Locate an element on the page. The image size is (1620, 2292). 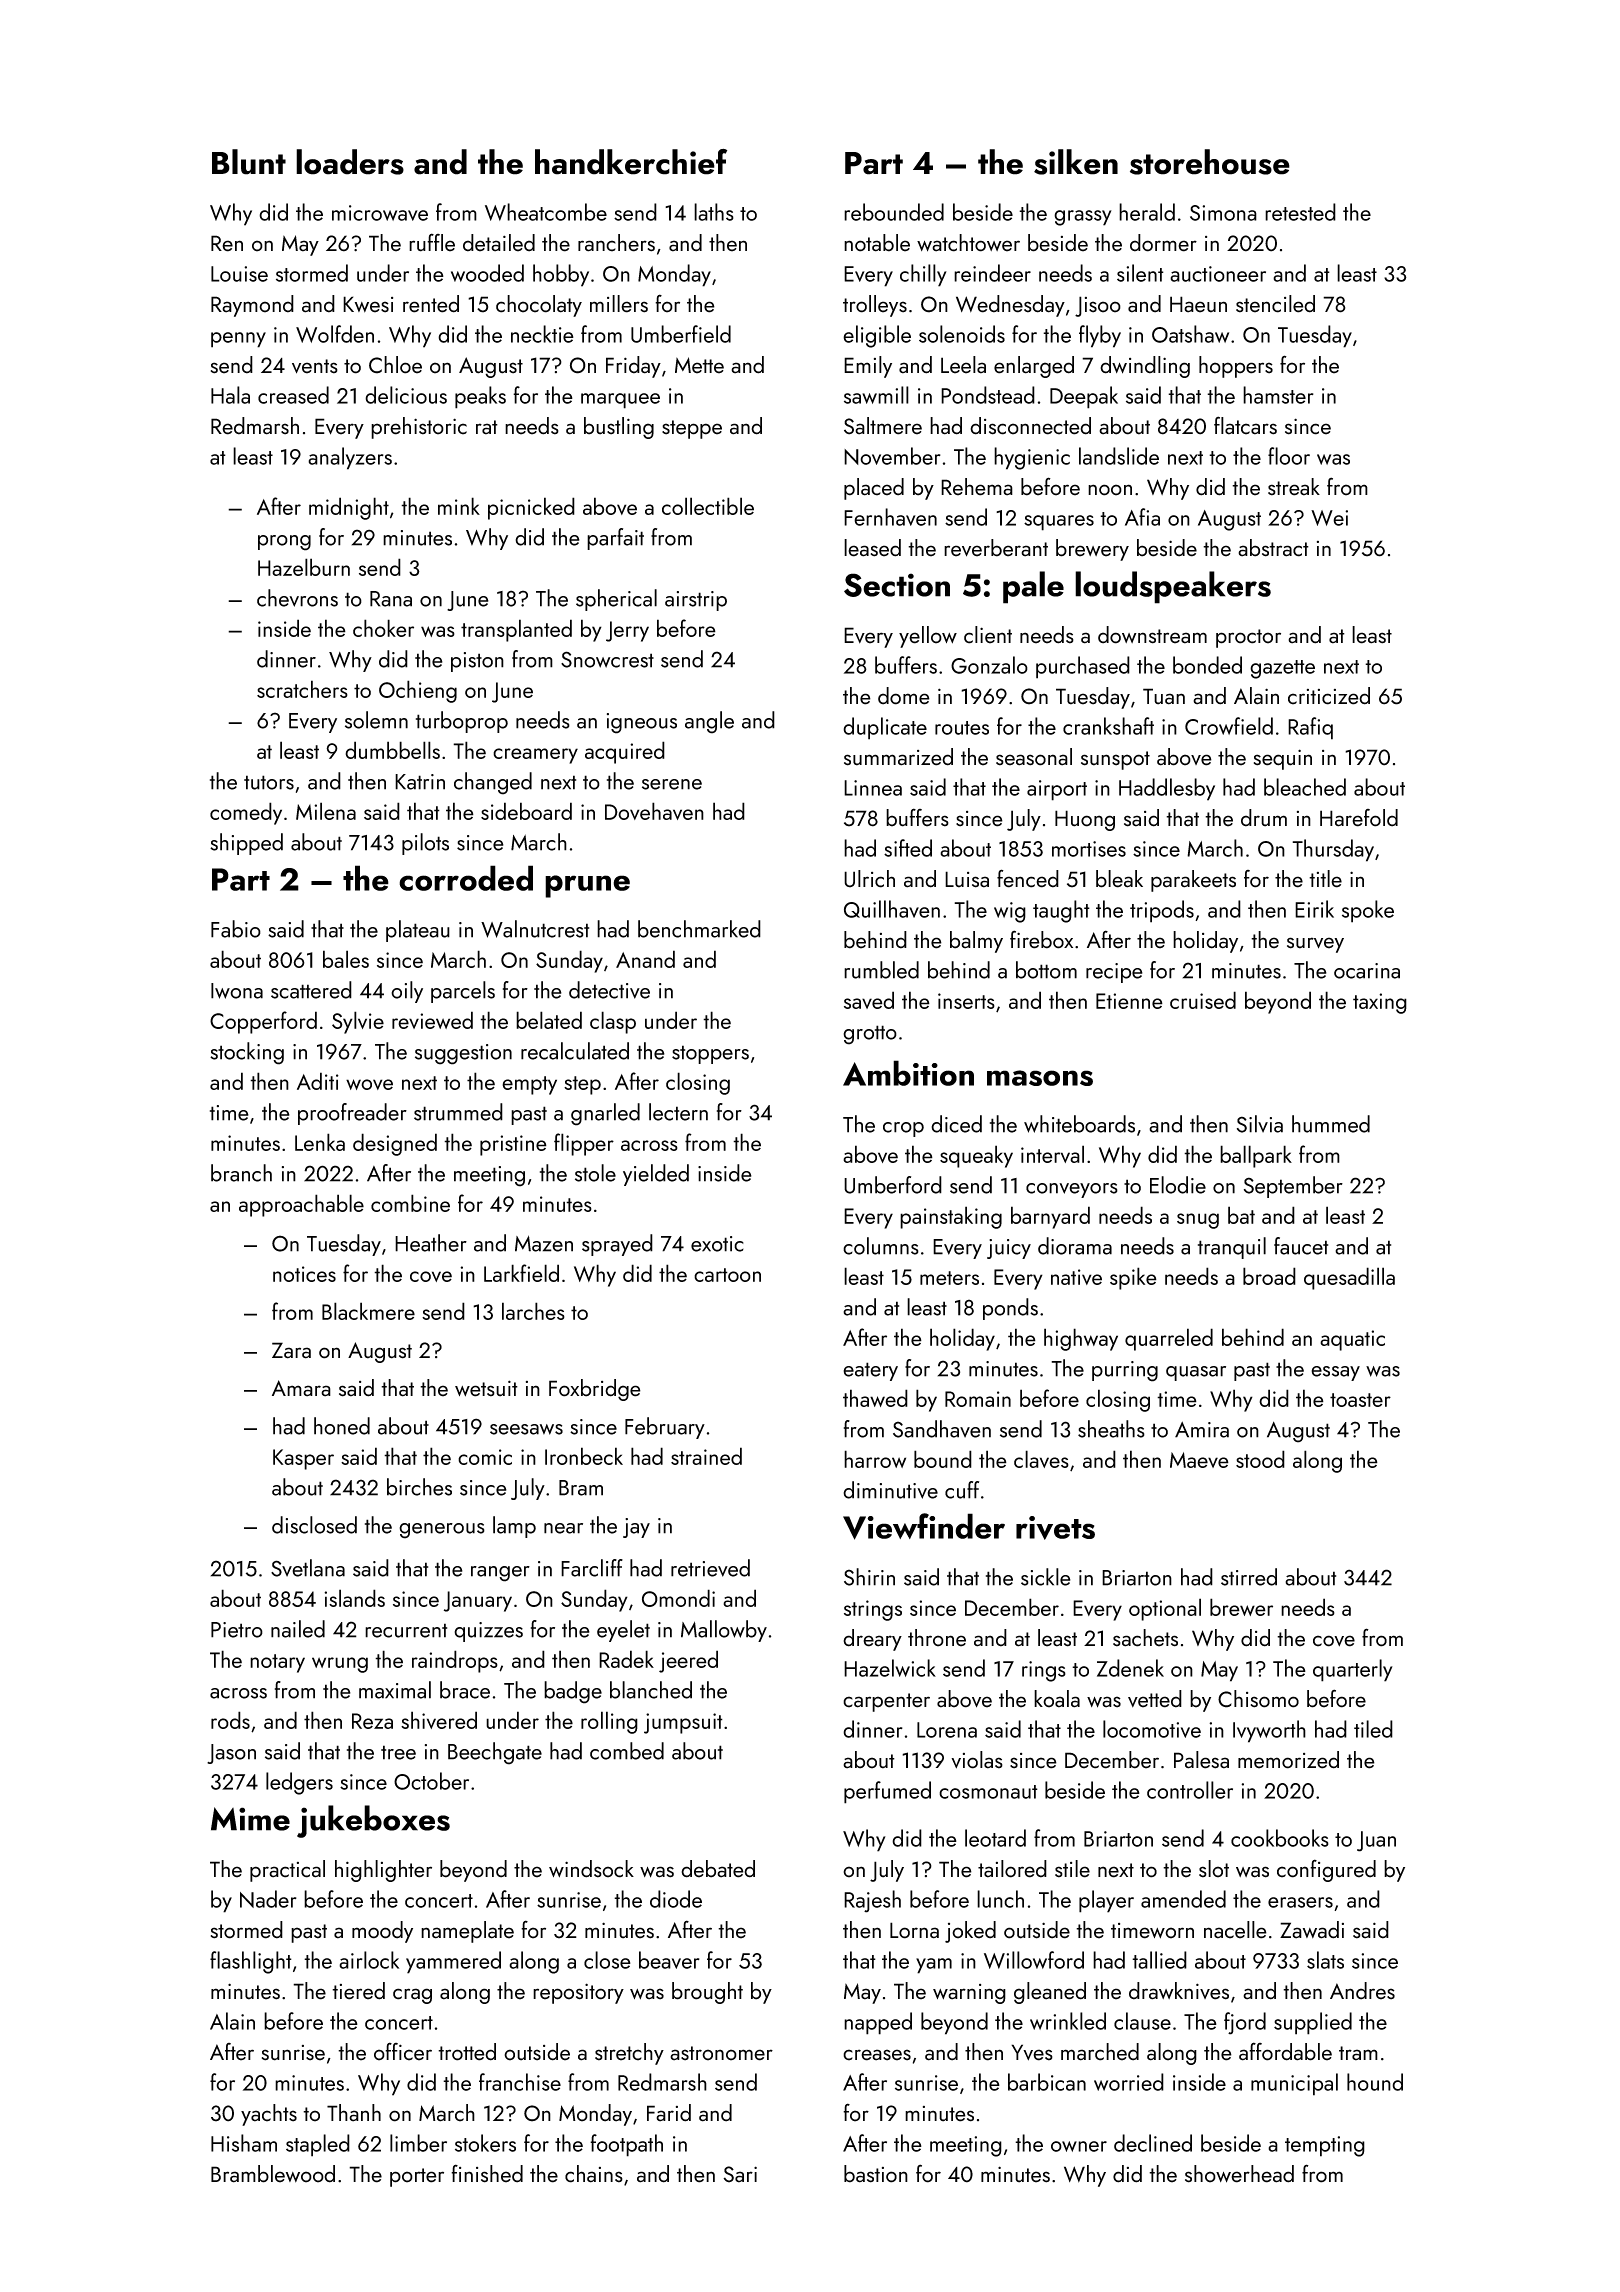
Wei is located at coordinates (1329, 518).
